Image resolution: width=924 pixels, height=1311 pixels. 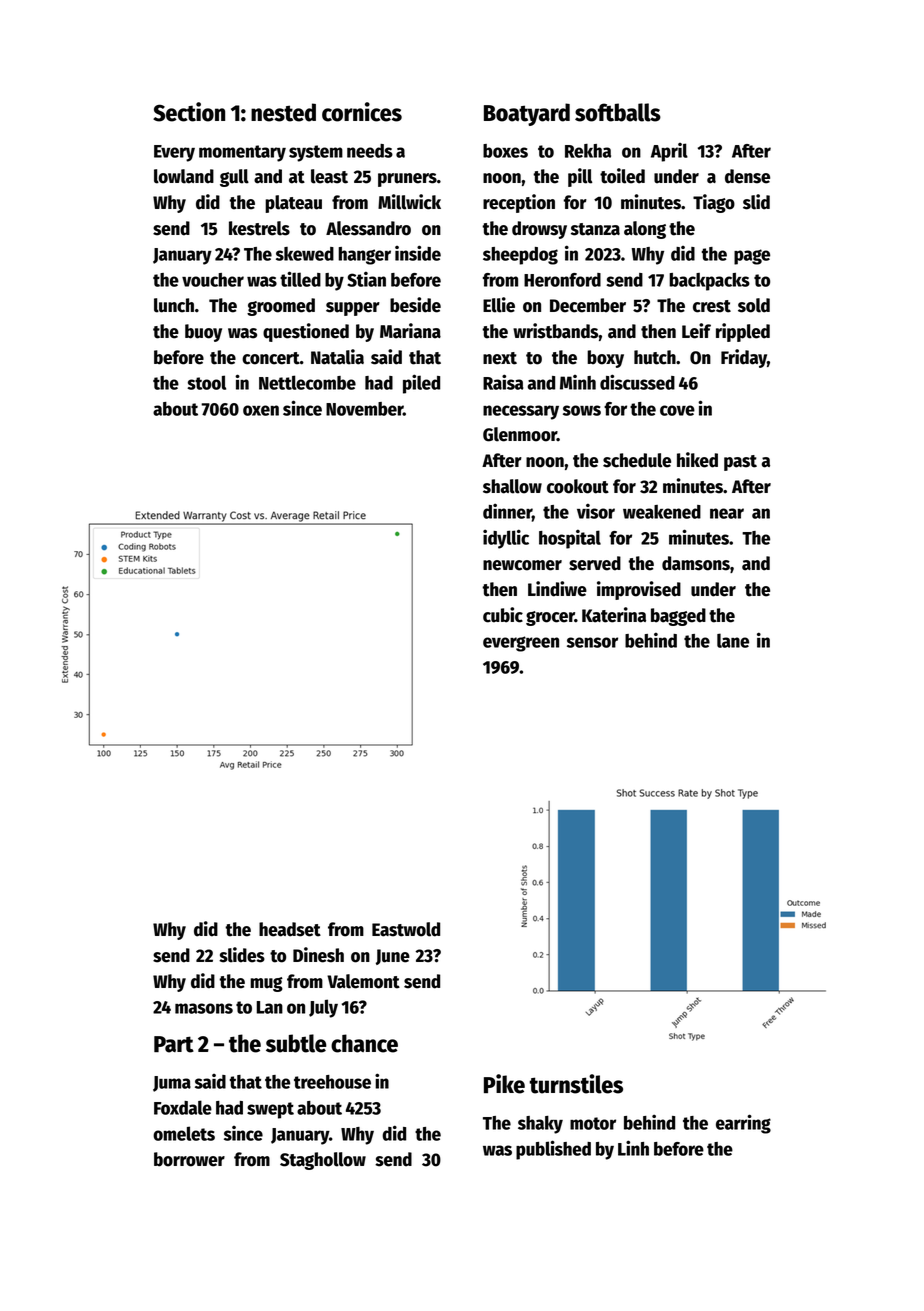 I want to click on Katerina, so click(x=614, y=615).
